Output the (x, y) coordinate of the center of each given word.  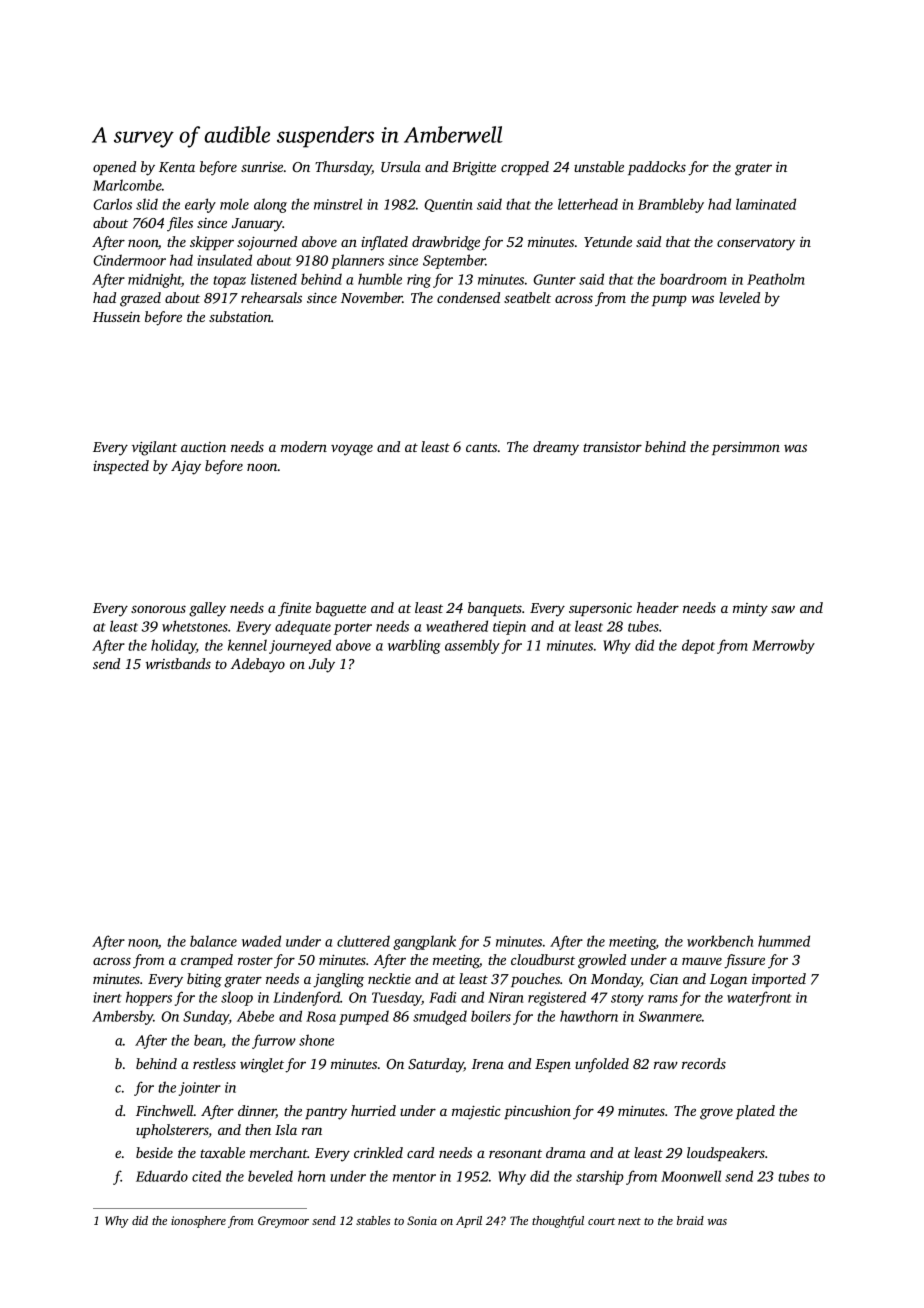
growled (602, 961)
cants (481, 447)
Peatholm (776, 279)
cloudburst (543, 959)
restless (214, 1063)
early (200, 205)
